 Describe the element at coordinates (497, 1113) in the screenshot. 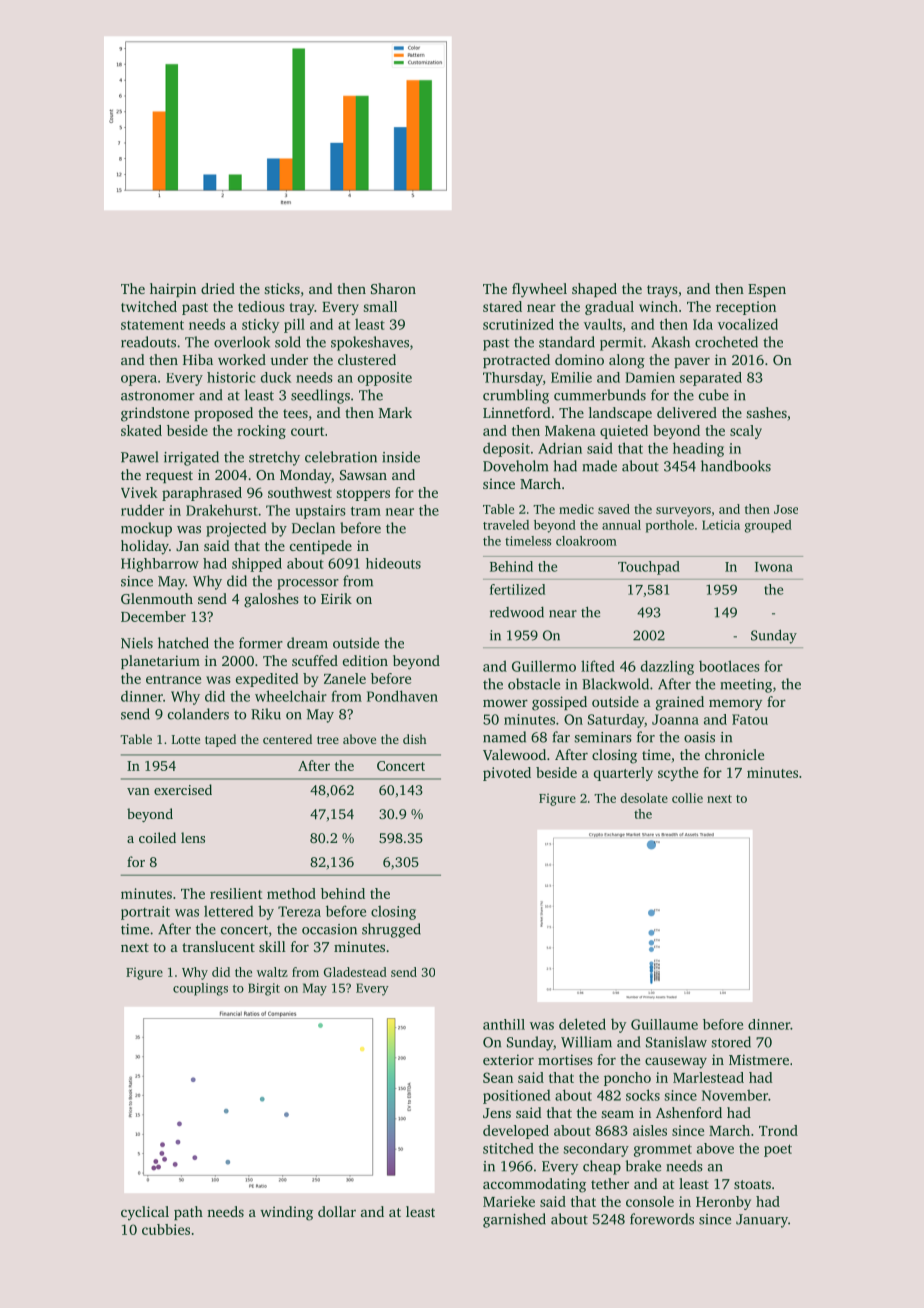

I see `Jens` at that location.
